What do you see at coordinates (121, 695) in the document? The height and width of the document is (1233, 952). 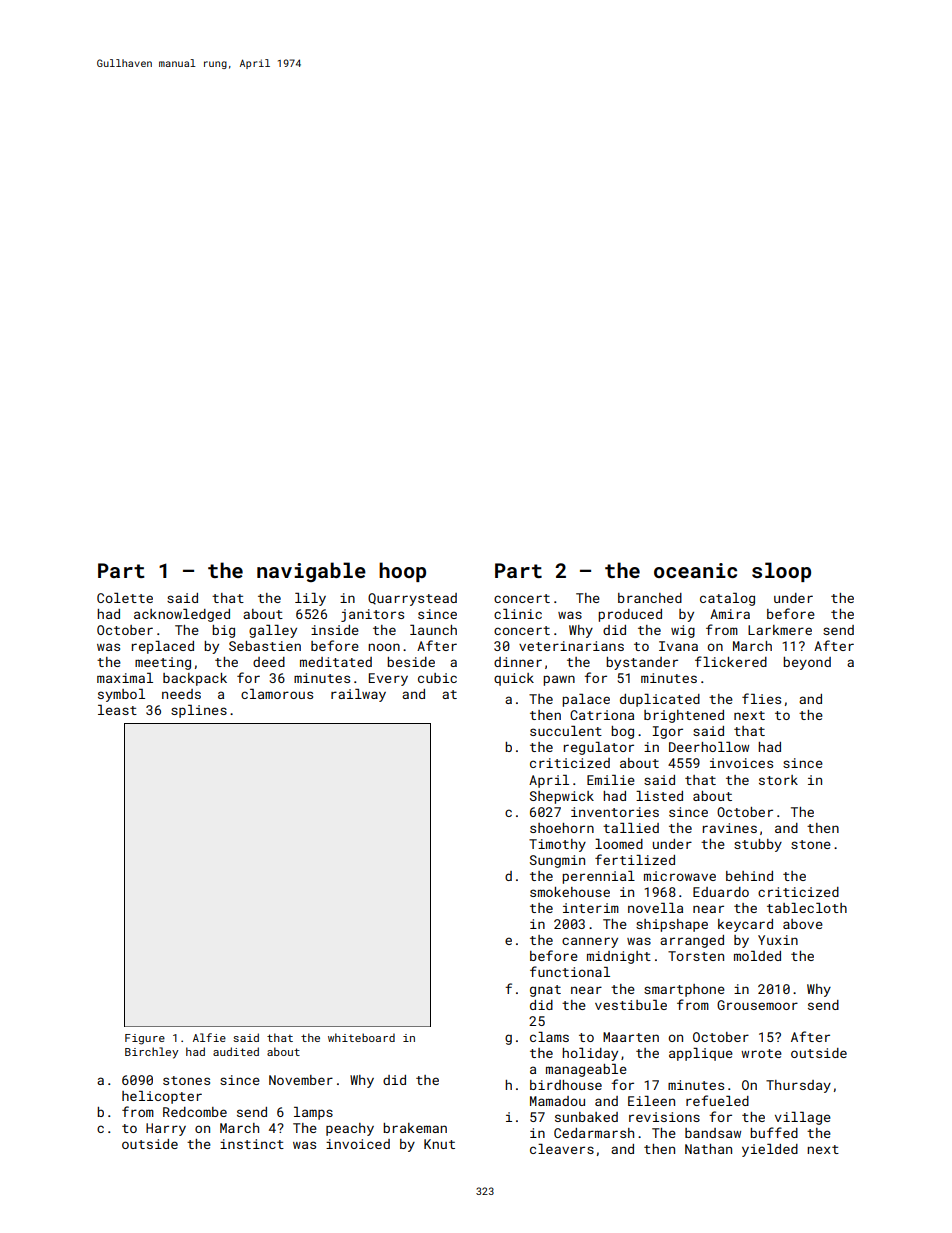 I see `symbol` at bounding box center [121, 695].
